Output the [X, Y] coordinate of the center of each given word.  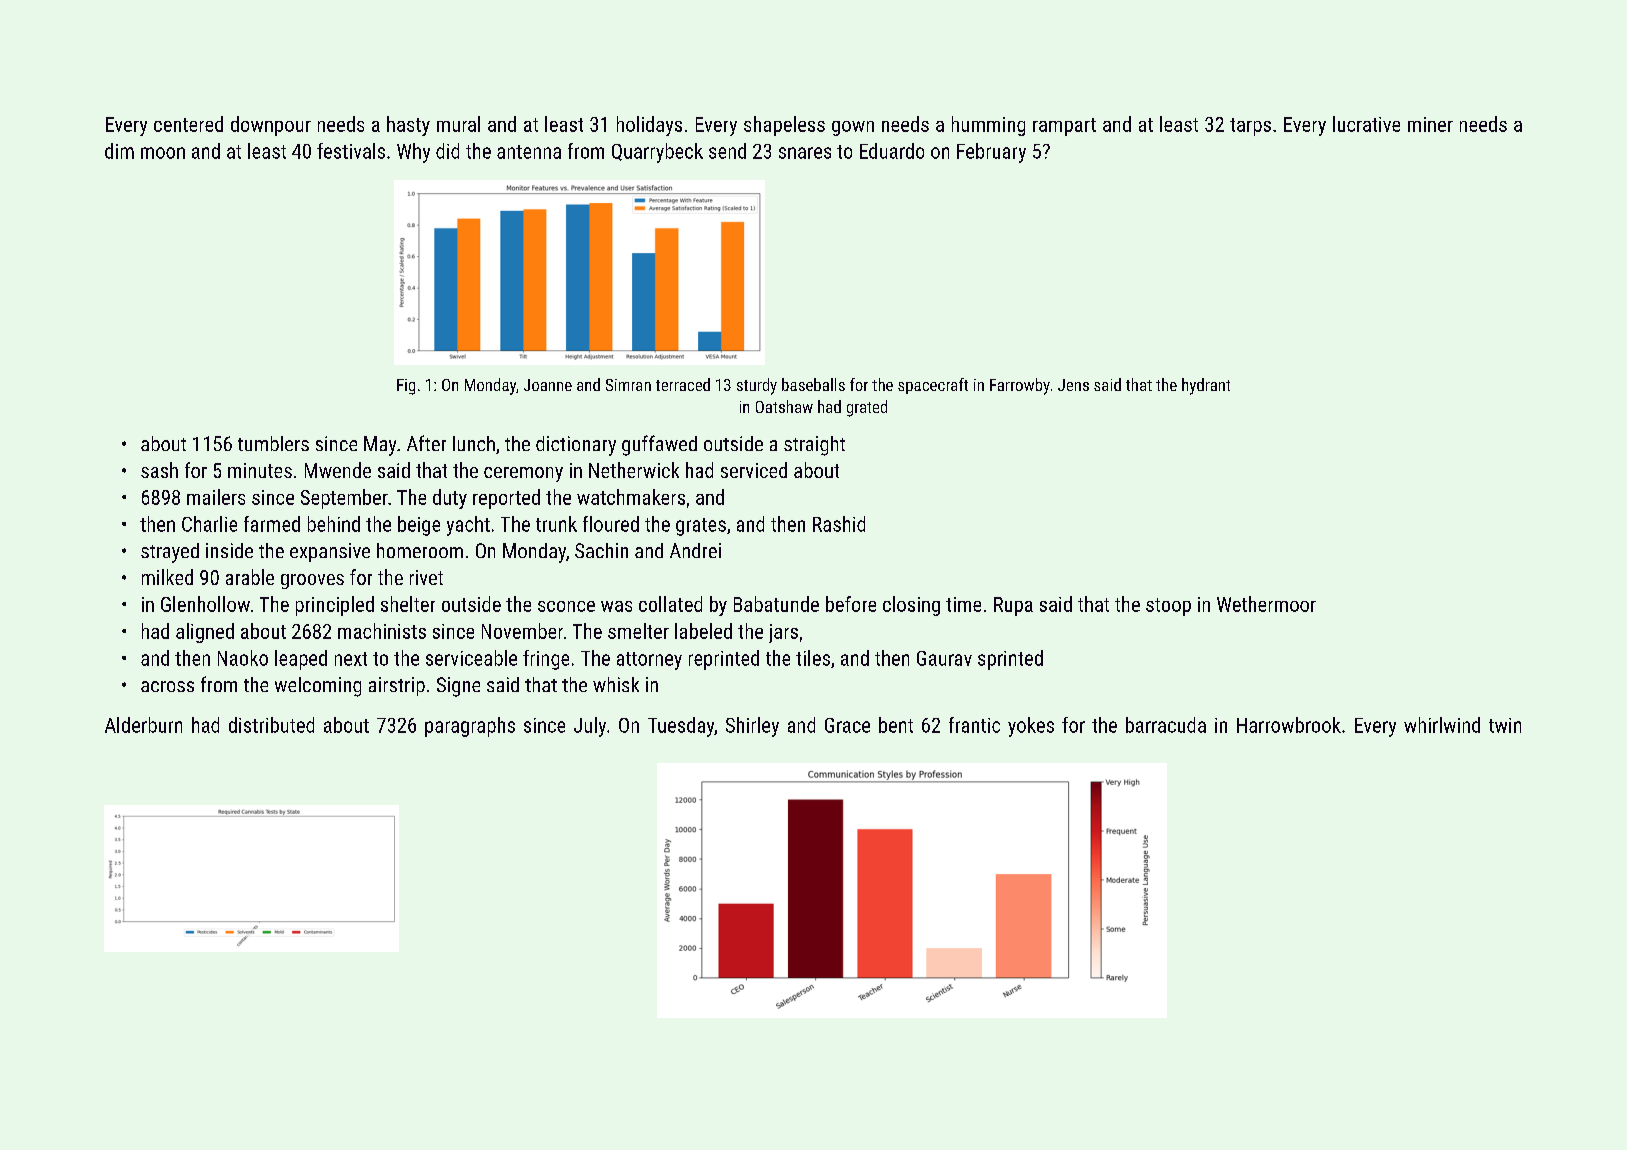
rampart [1064, 127]
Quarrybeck [657, 153]
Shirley [752, 727]
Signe [458, 687]
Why [413, 153]
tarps [1250, 127]
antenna [529, 152]
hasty [408, 126]
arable [250, 577]
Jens [1073, 385]
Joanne [548, 385]
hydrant [1206, 386]
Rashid [839, 524]
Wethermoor [1266, 604]
